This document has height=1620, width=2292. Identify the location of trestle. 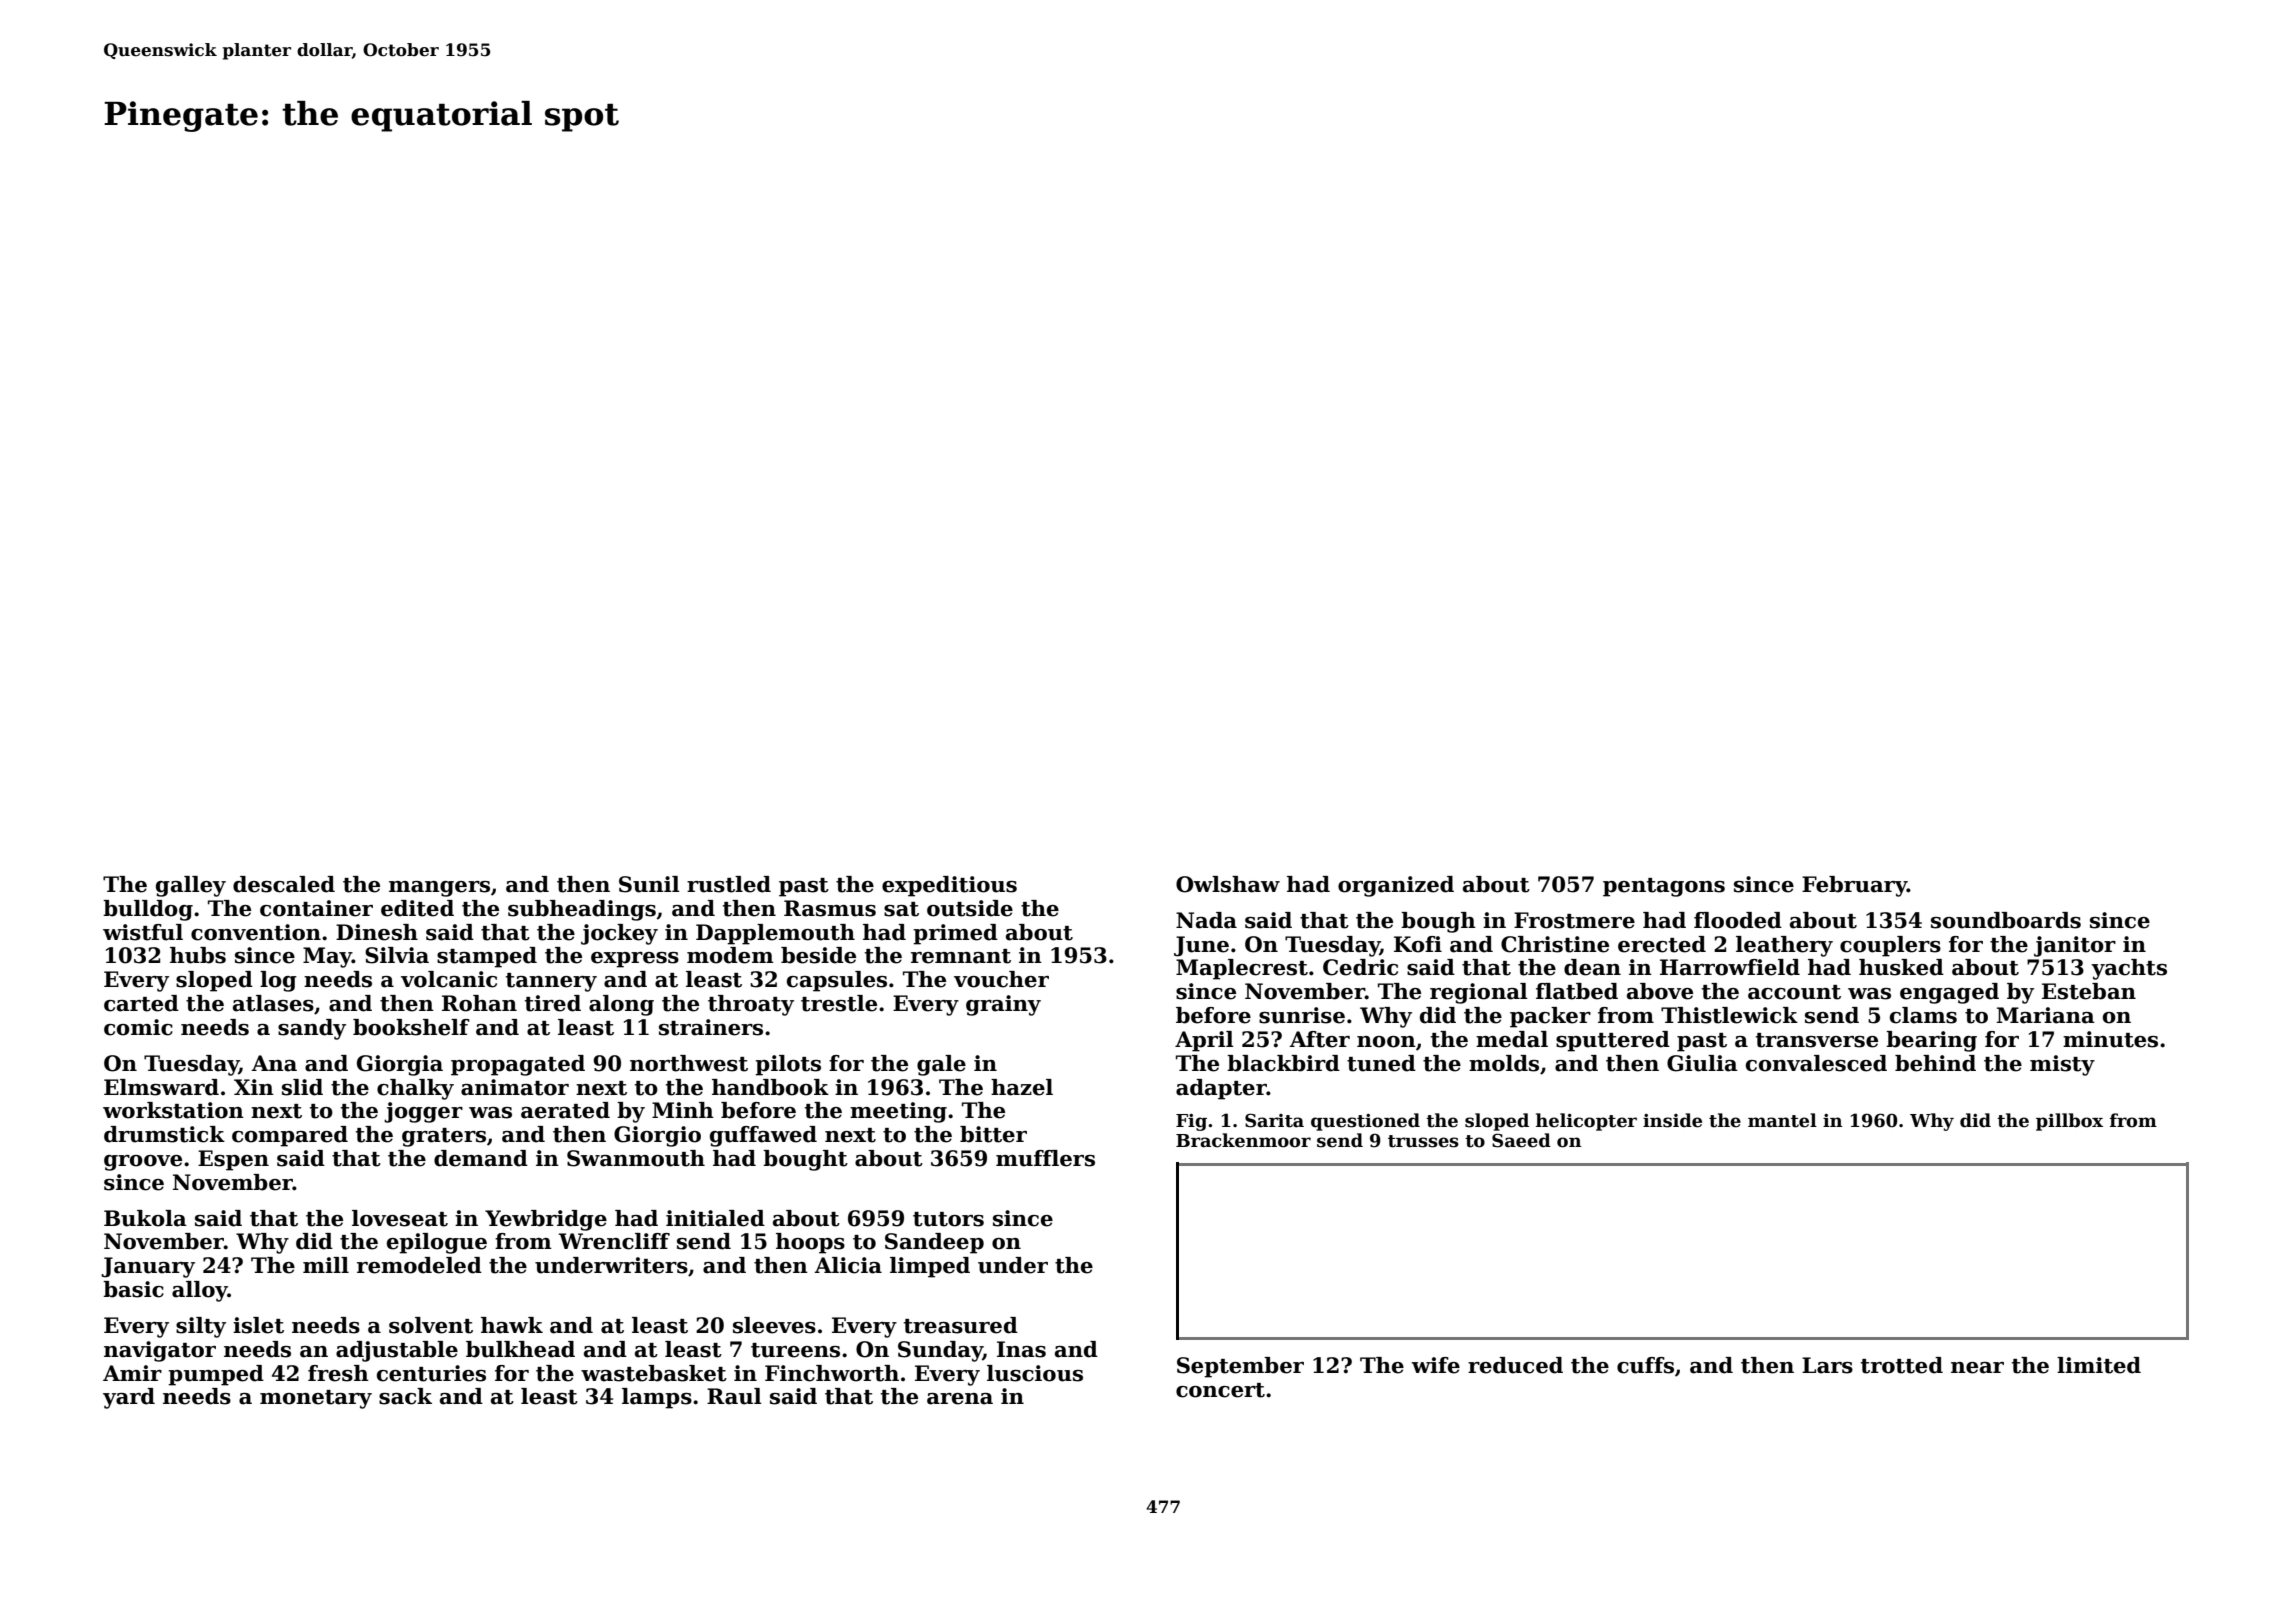
(839, 1003).
